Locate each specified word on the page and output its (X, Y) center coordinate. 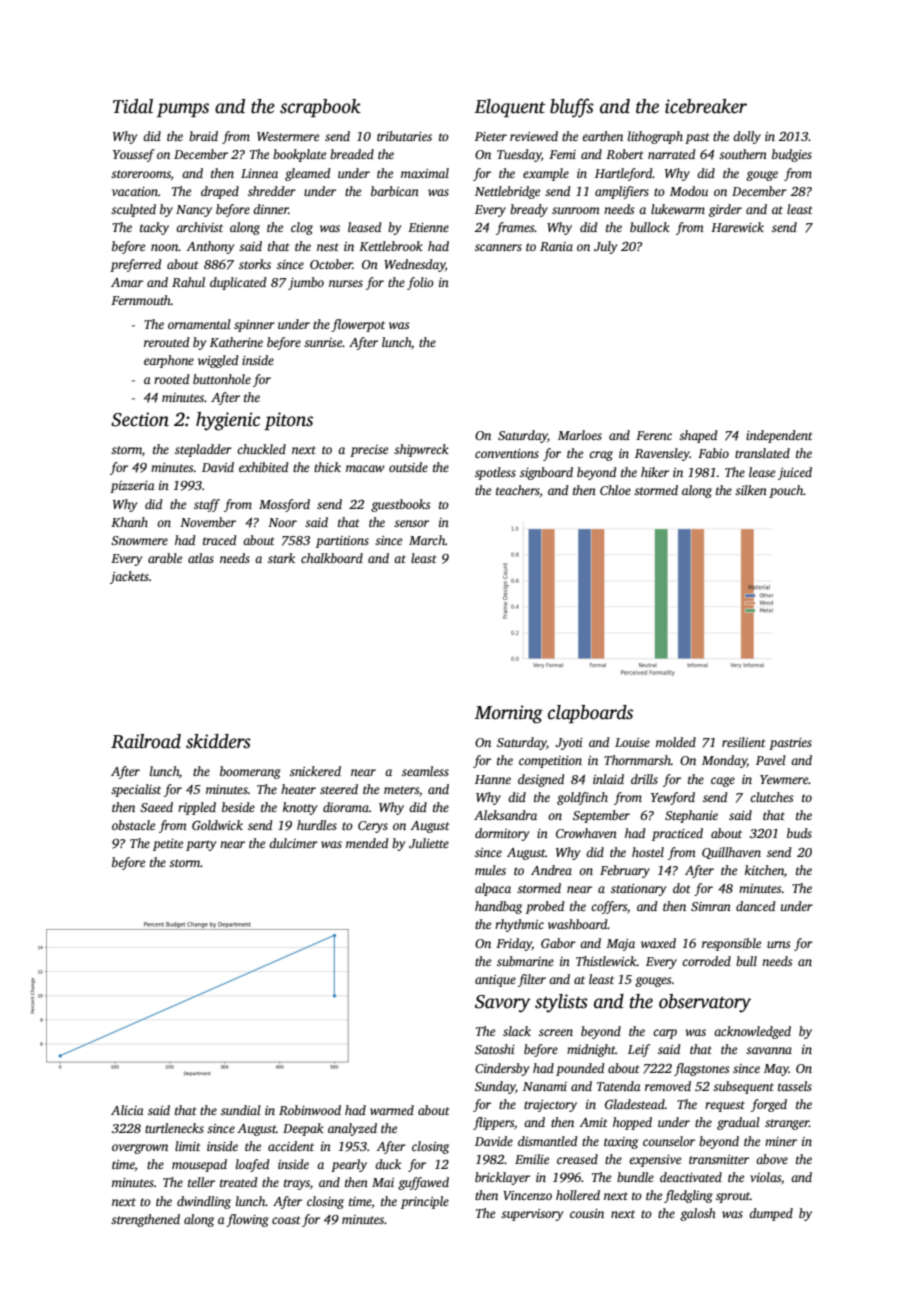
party (201, 845)
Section (140, 419)
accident (291, 1146)
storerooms (141, 174)
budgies (792, 155)
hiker (655, 472)
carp (665, 1034)
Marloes (580, 435)
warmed (392, 1110)
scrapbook (320, 108)
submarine (525, 961)
